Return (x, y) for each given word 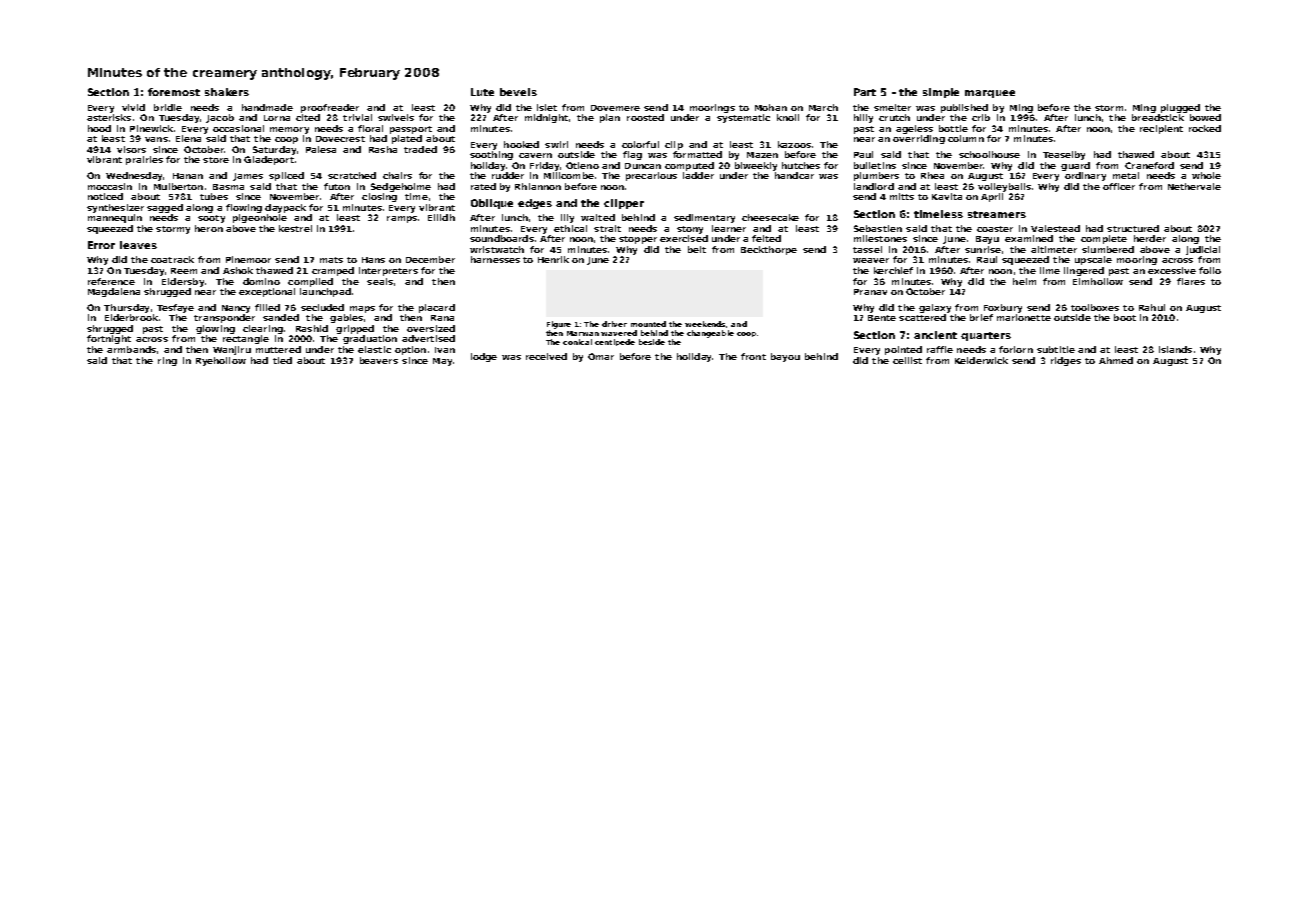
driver (614, 324)
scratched (352, 175)
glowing (215, 329)
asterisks (109, 117)
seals (380, 281)
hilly (863, 118)
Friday (544, 166)
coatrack (172, 259)
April (992, 197)
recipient (1161, 129)
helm (1024, 281)
